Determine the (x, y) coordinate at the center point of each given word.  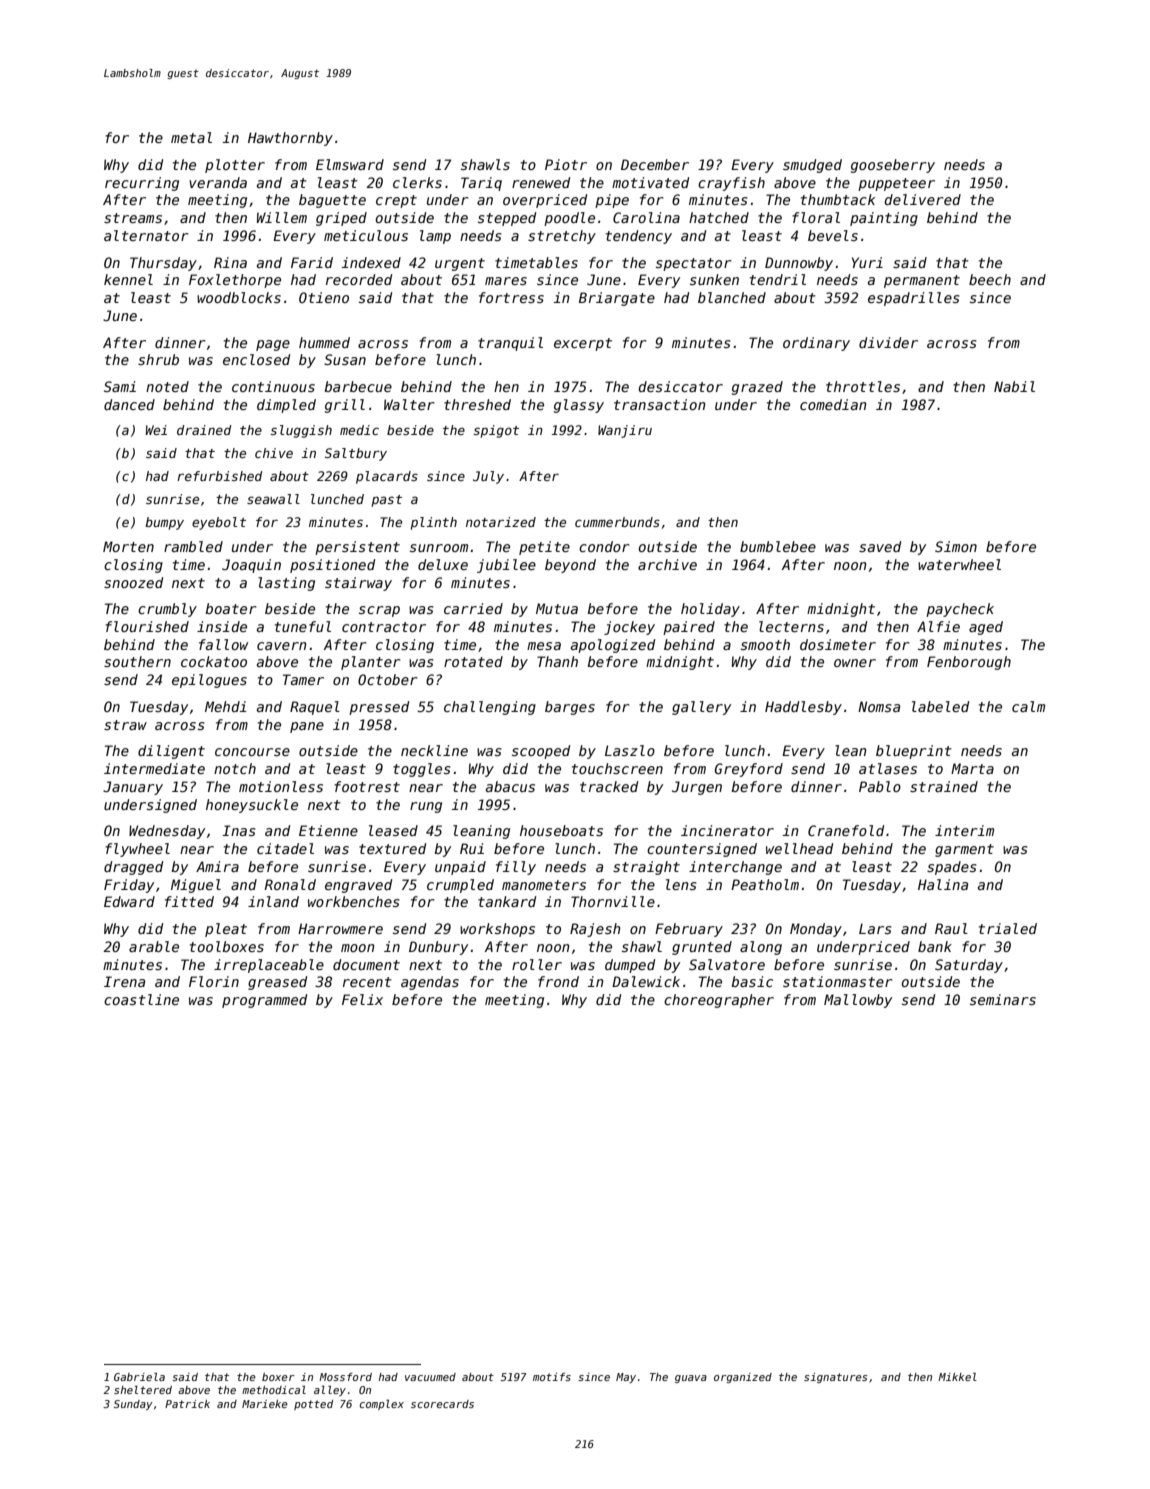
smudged (812, 166)
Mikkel (957, 1377)
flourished (147, 626)
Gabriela (139, 1377)
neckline (434, 750)
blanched (732, 297)
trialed (1008, 928)
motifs (552, 1377)
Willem (282, 217)
